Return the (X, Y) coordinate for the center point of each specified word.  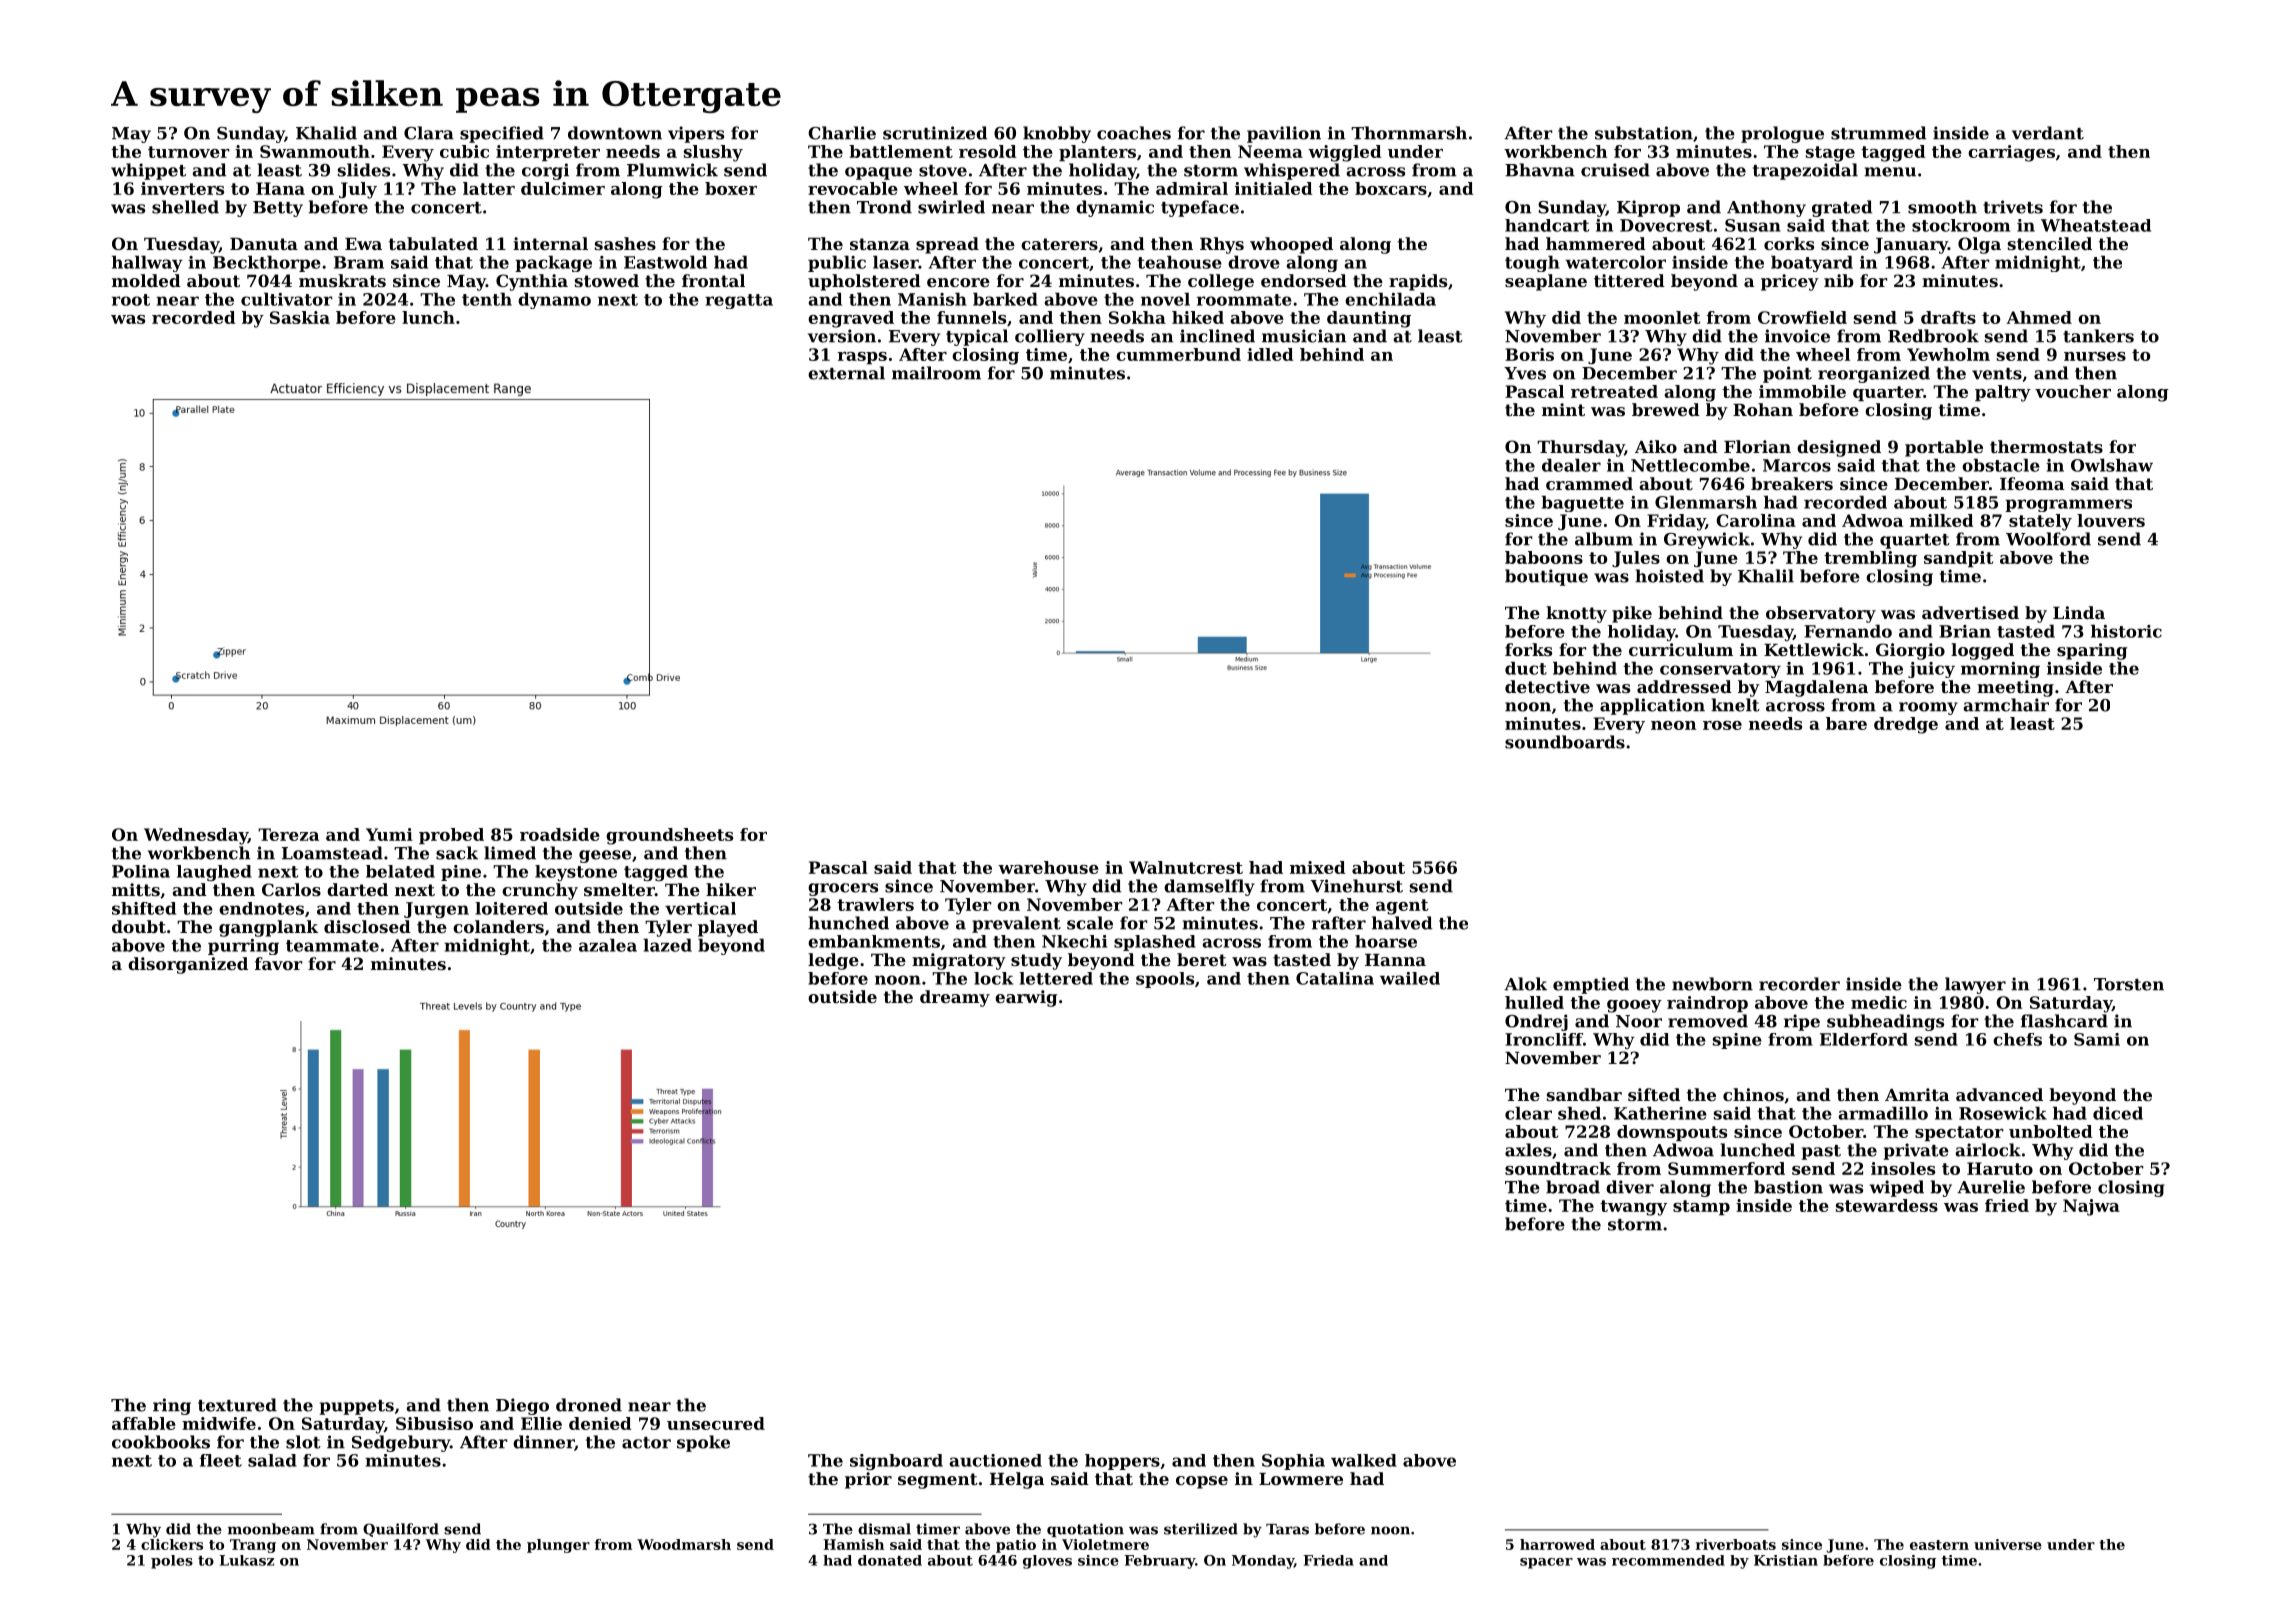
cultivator (287, 299)
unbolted (2050, 1131)
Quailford (401, 1530)
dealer (1571, 465)
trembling (1870, 559)
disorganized (188, 965)
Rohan (1763, 409)
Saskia (300, 317)
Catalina (1335, 978)
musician (1304, 336)
